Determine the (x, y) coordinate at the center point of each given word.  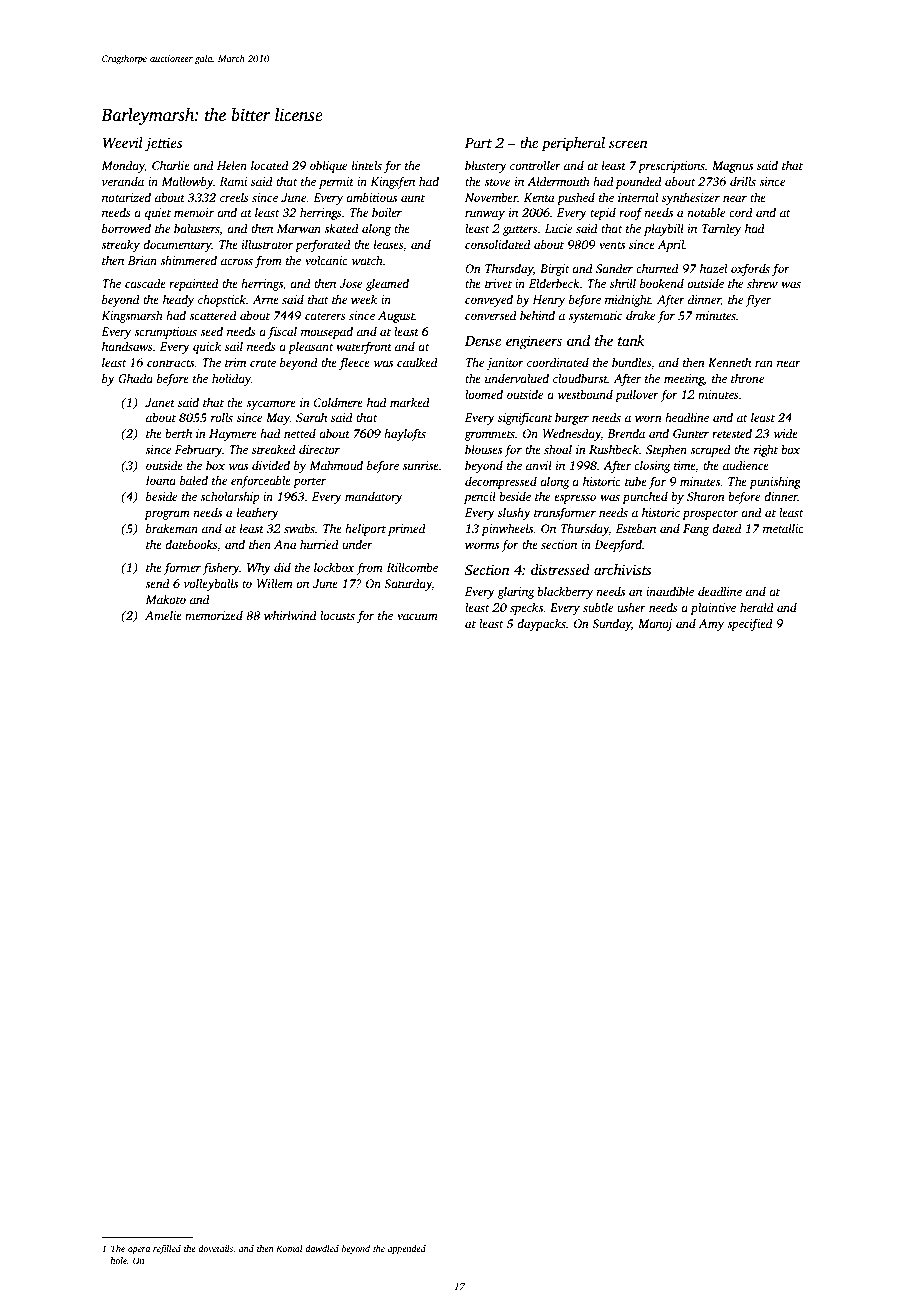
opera (139, 1250)
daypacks (541, 624)
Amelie (163, 615)
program (167, 515)
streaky (120, 245)
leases (388, 244)
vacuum (417, 616)
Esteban (636, 528)
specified (750, 624)
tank (631, 340)
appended (407, 1249)
